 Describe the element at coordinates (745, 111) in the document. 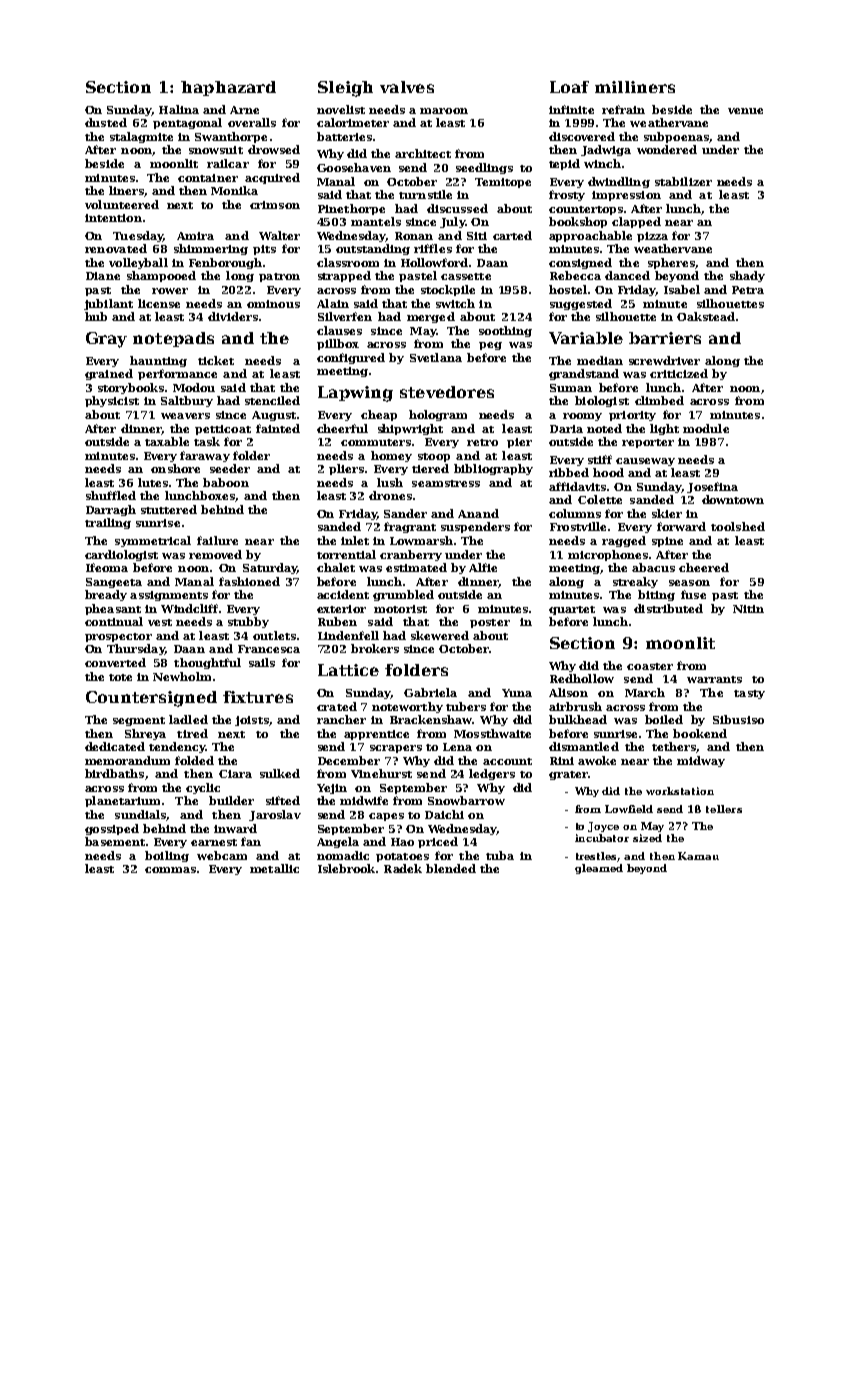

I see `venue` at that location.
